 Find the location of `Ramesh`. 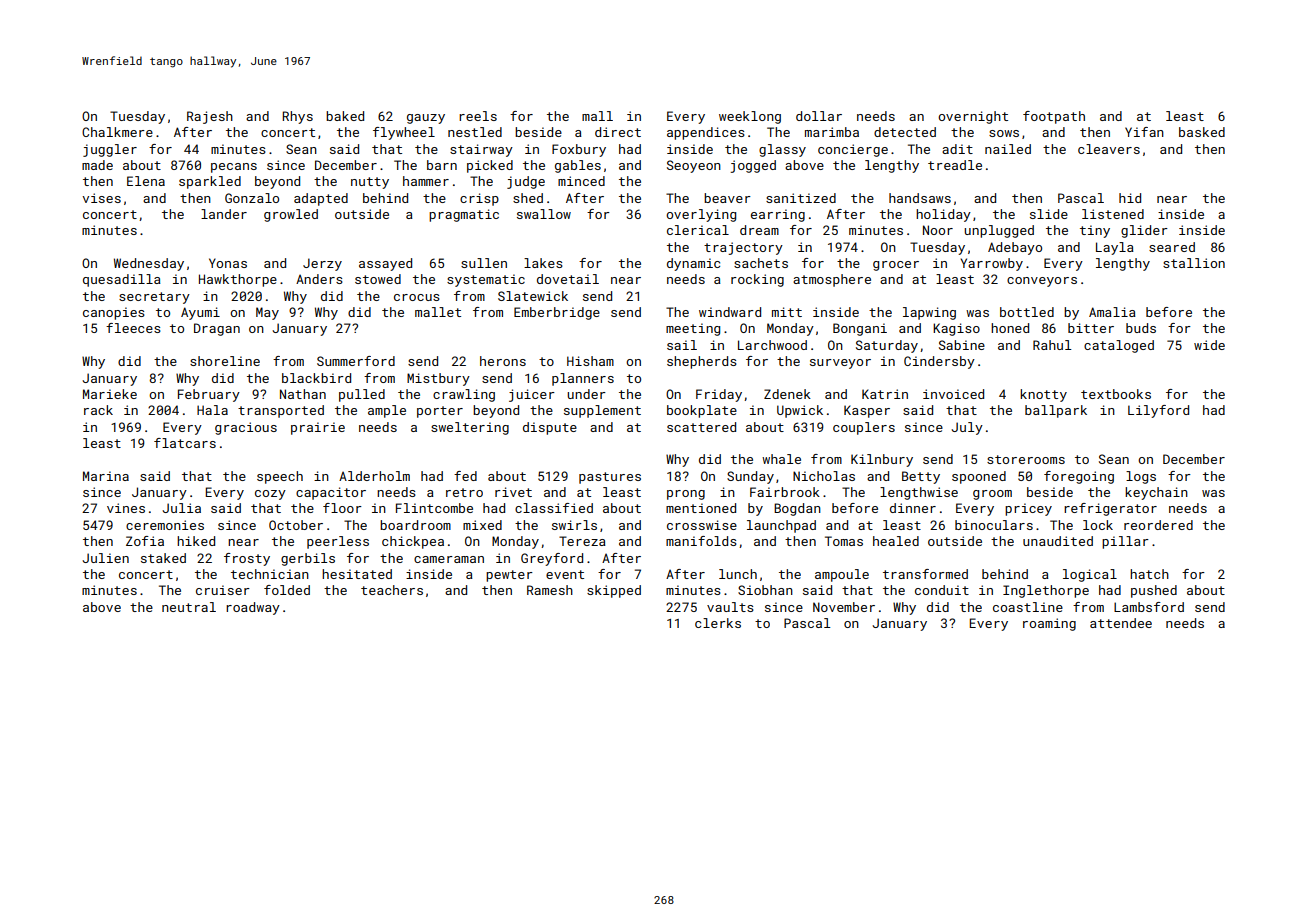

Ramesh is located at coordinates (550, 590).
